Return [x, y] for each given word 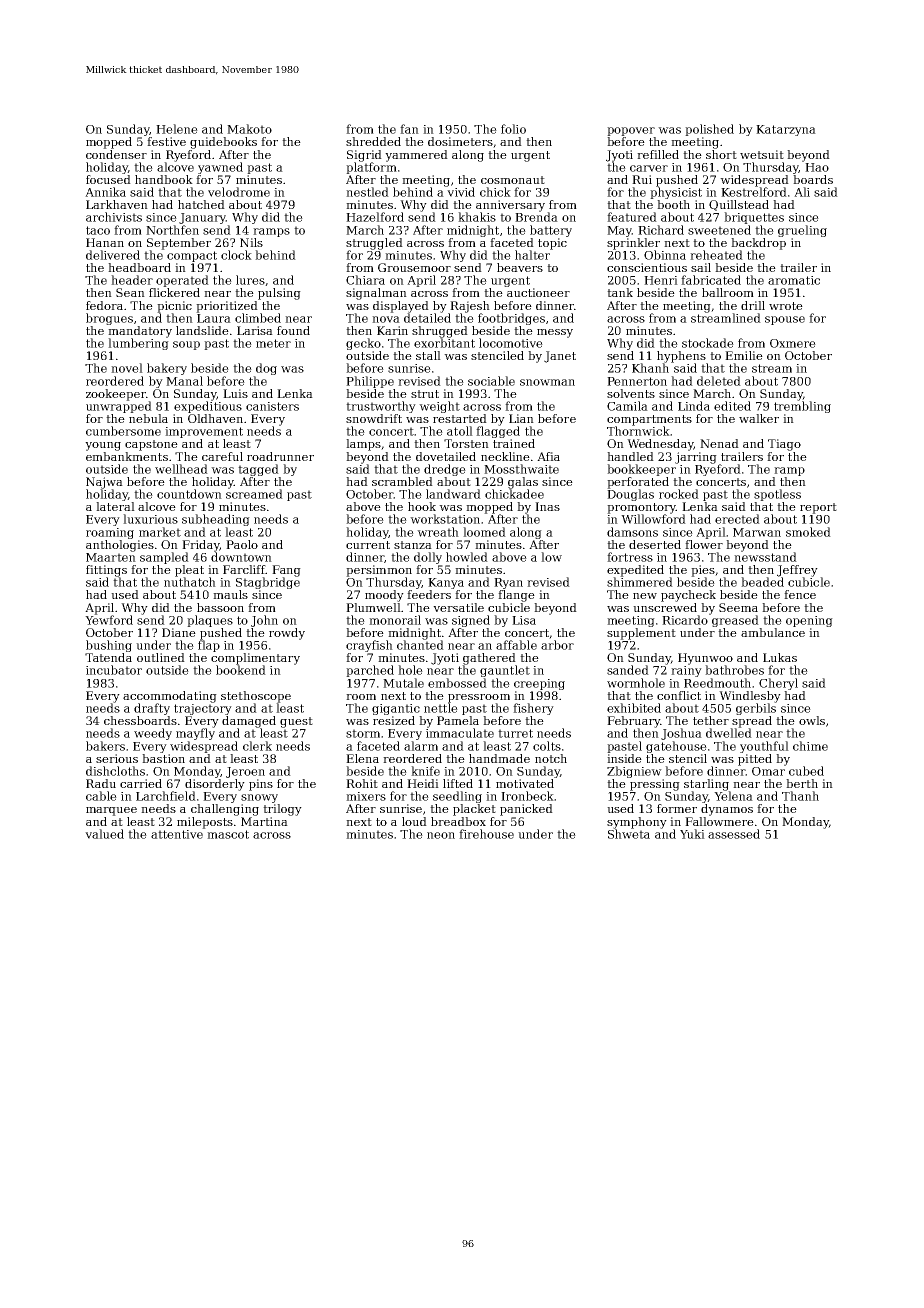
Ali [802, 192]
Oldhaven [215, 418]
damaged [249, 722]
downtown [241, 557]
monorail [395, 620]
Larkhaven [117, 204]
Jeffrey [797, 571]
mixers [366, 796]
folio [513, 129]
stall [428, 355]
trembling [802, 407]
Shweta [629, 834]
